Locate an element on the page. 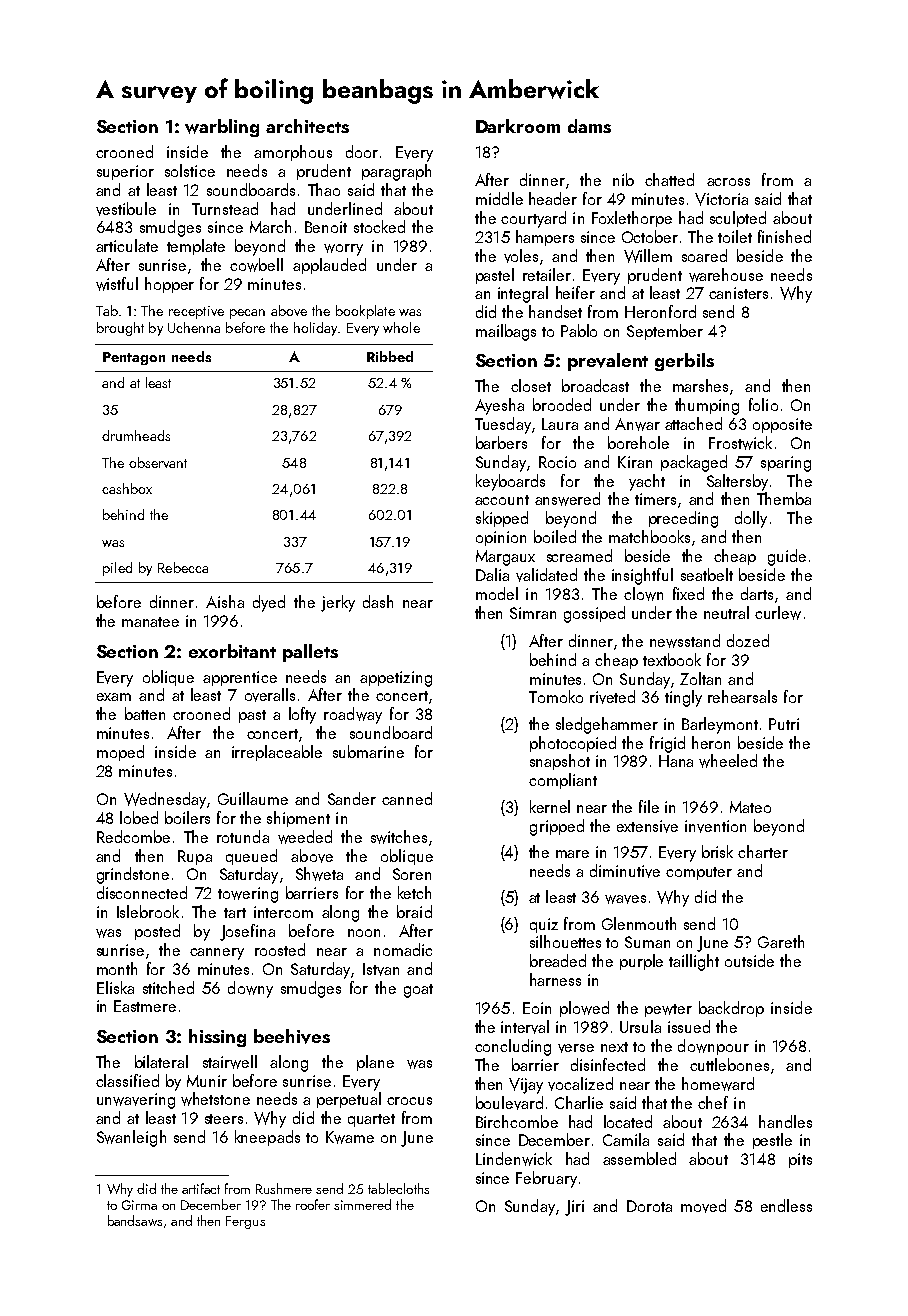 This document has width=908, height=1316. finished is located at coordinates (784, 236).
